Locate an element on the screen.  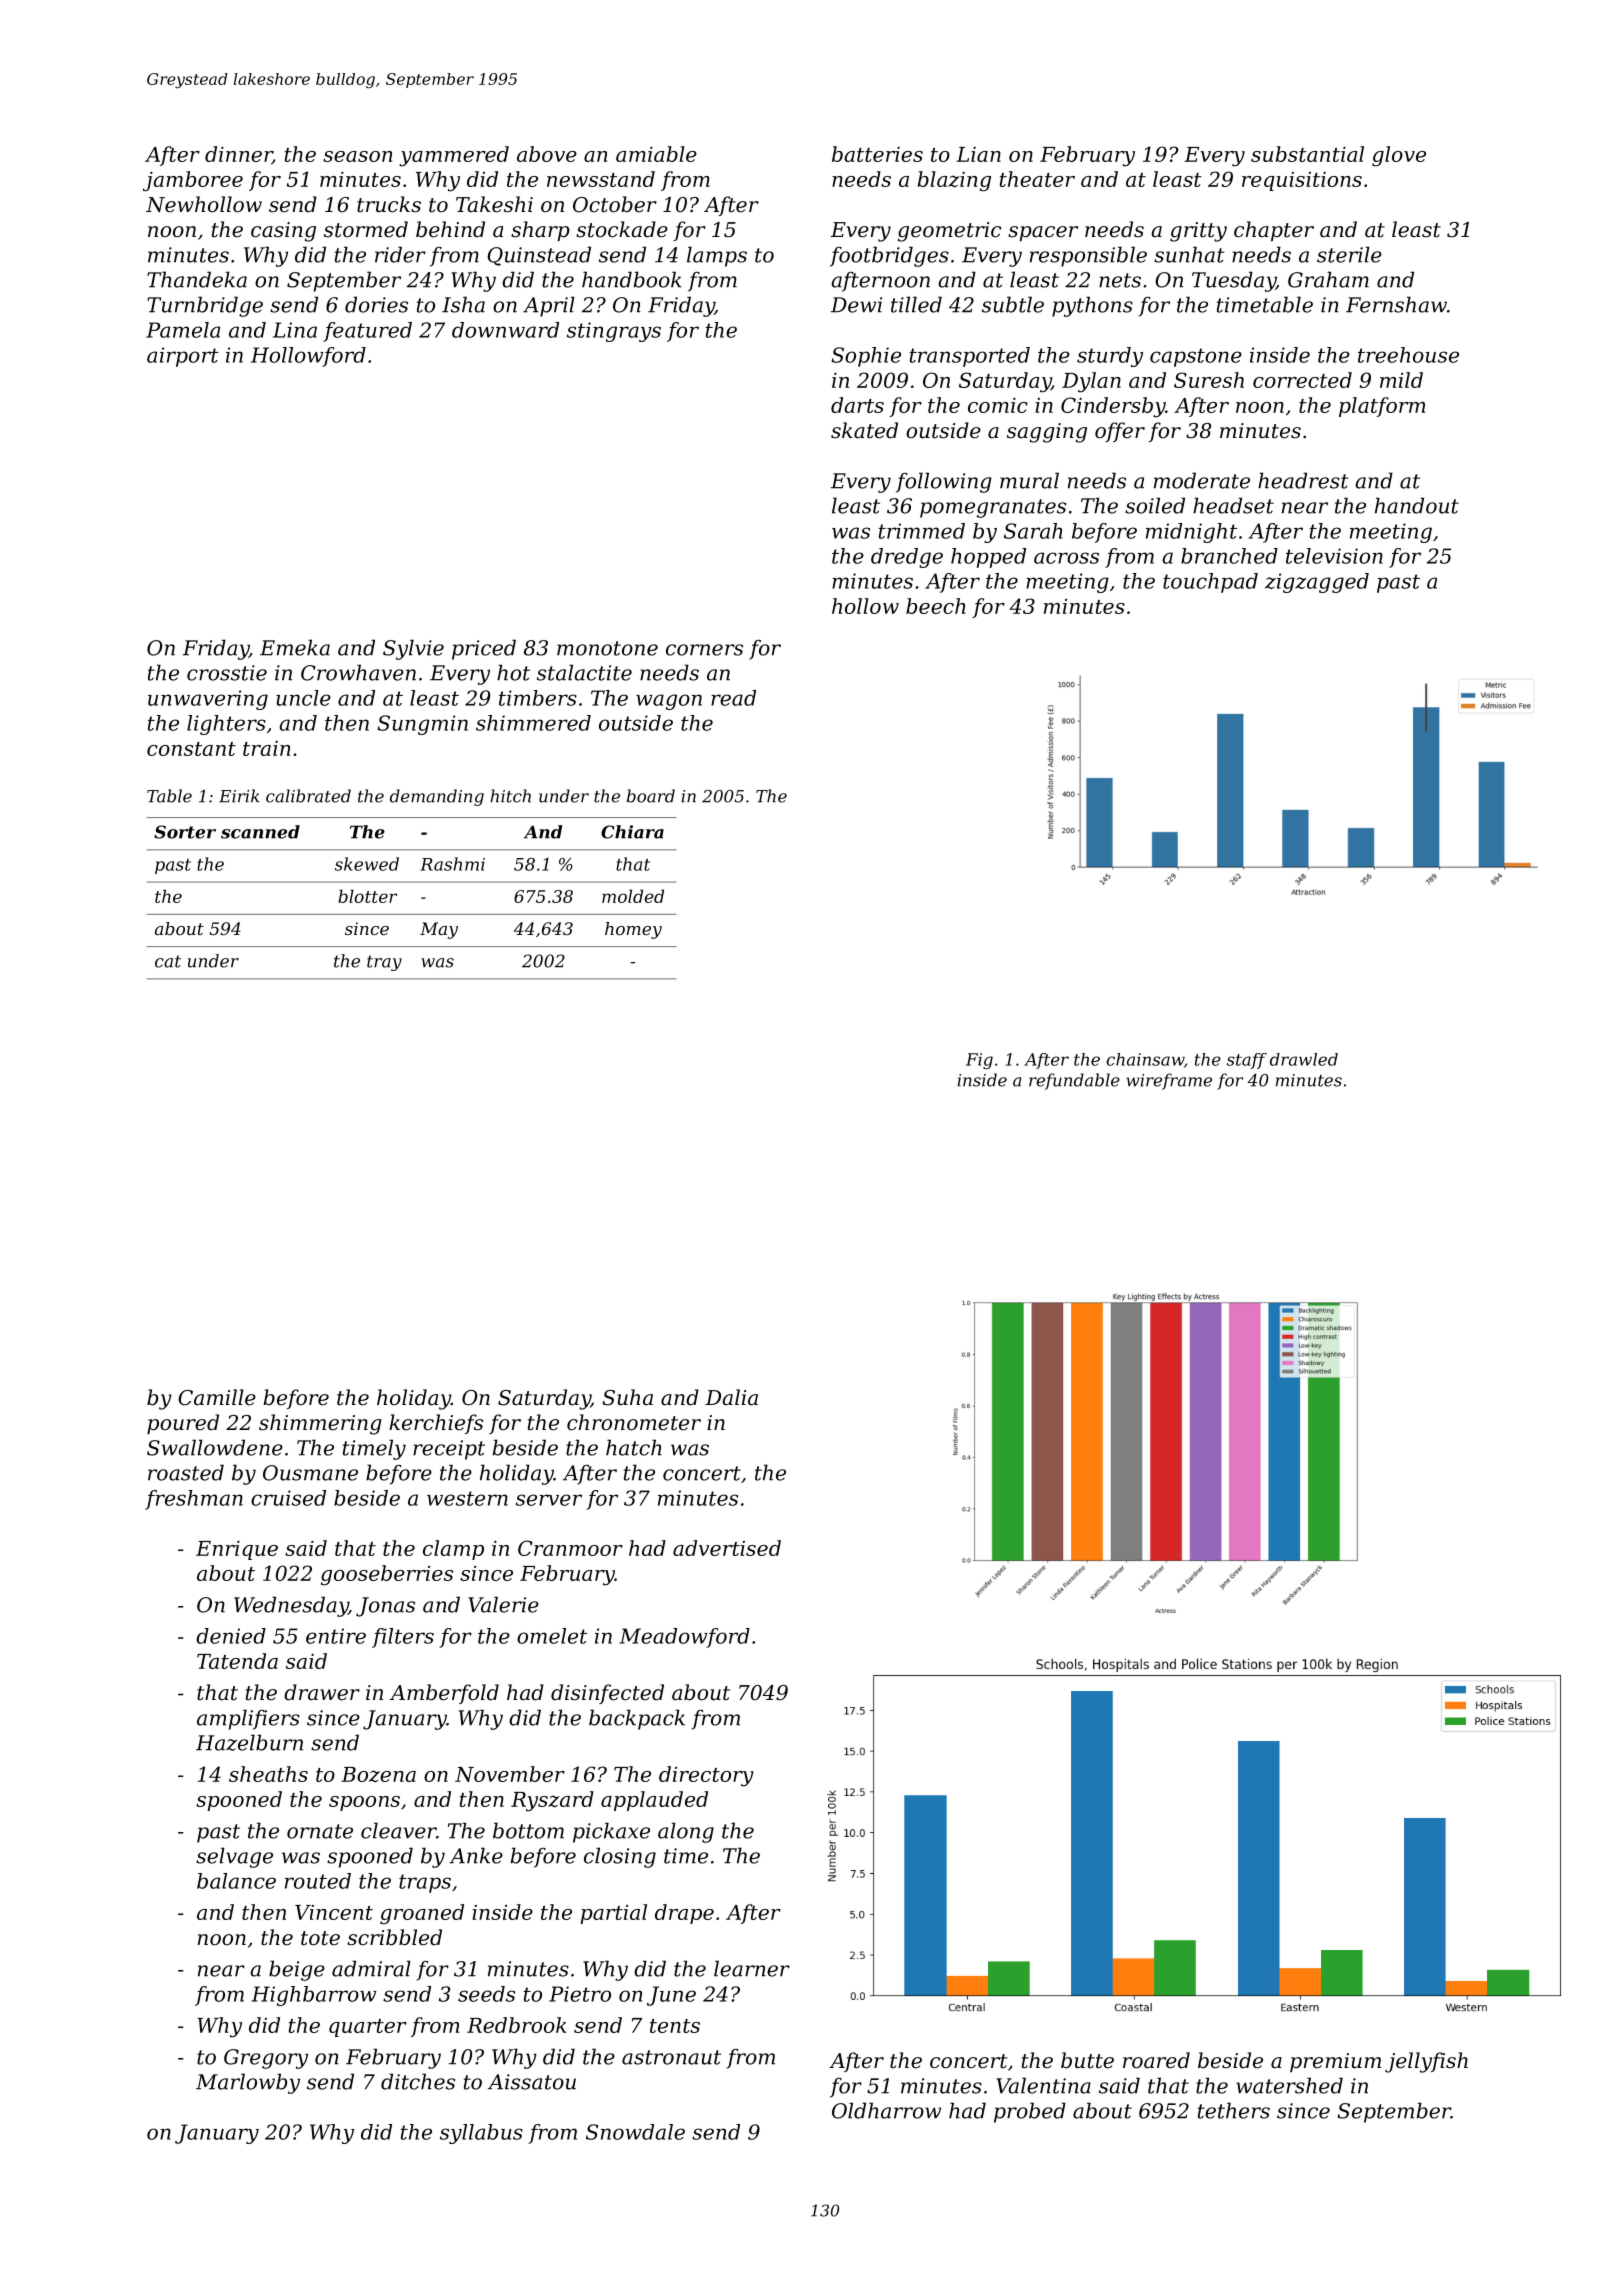
wireframe is located at coordinates (1169, 1081).
